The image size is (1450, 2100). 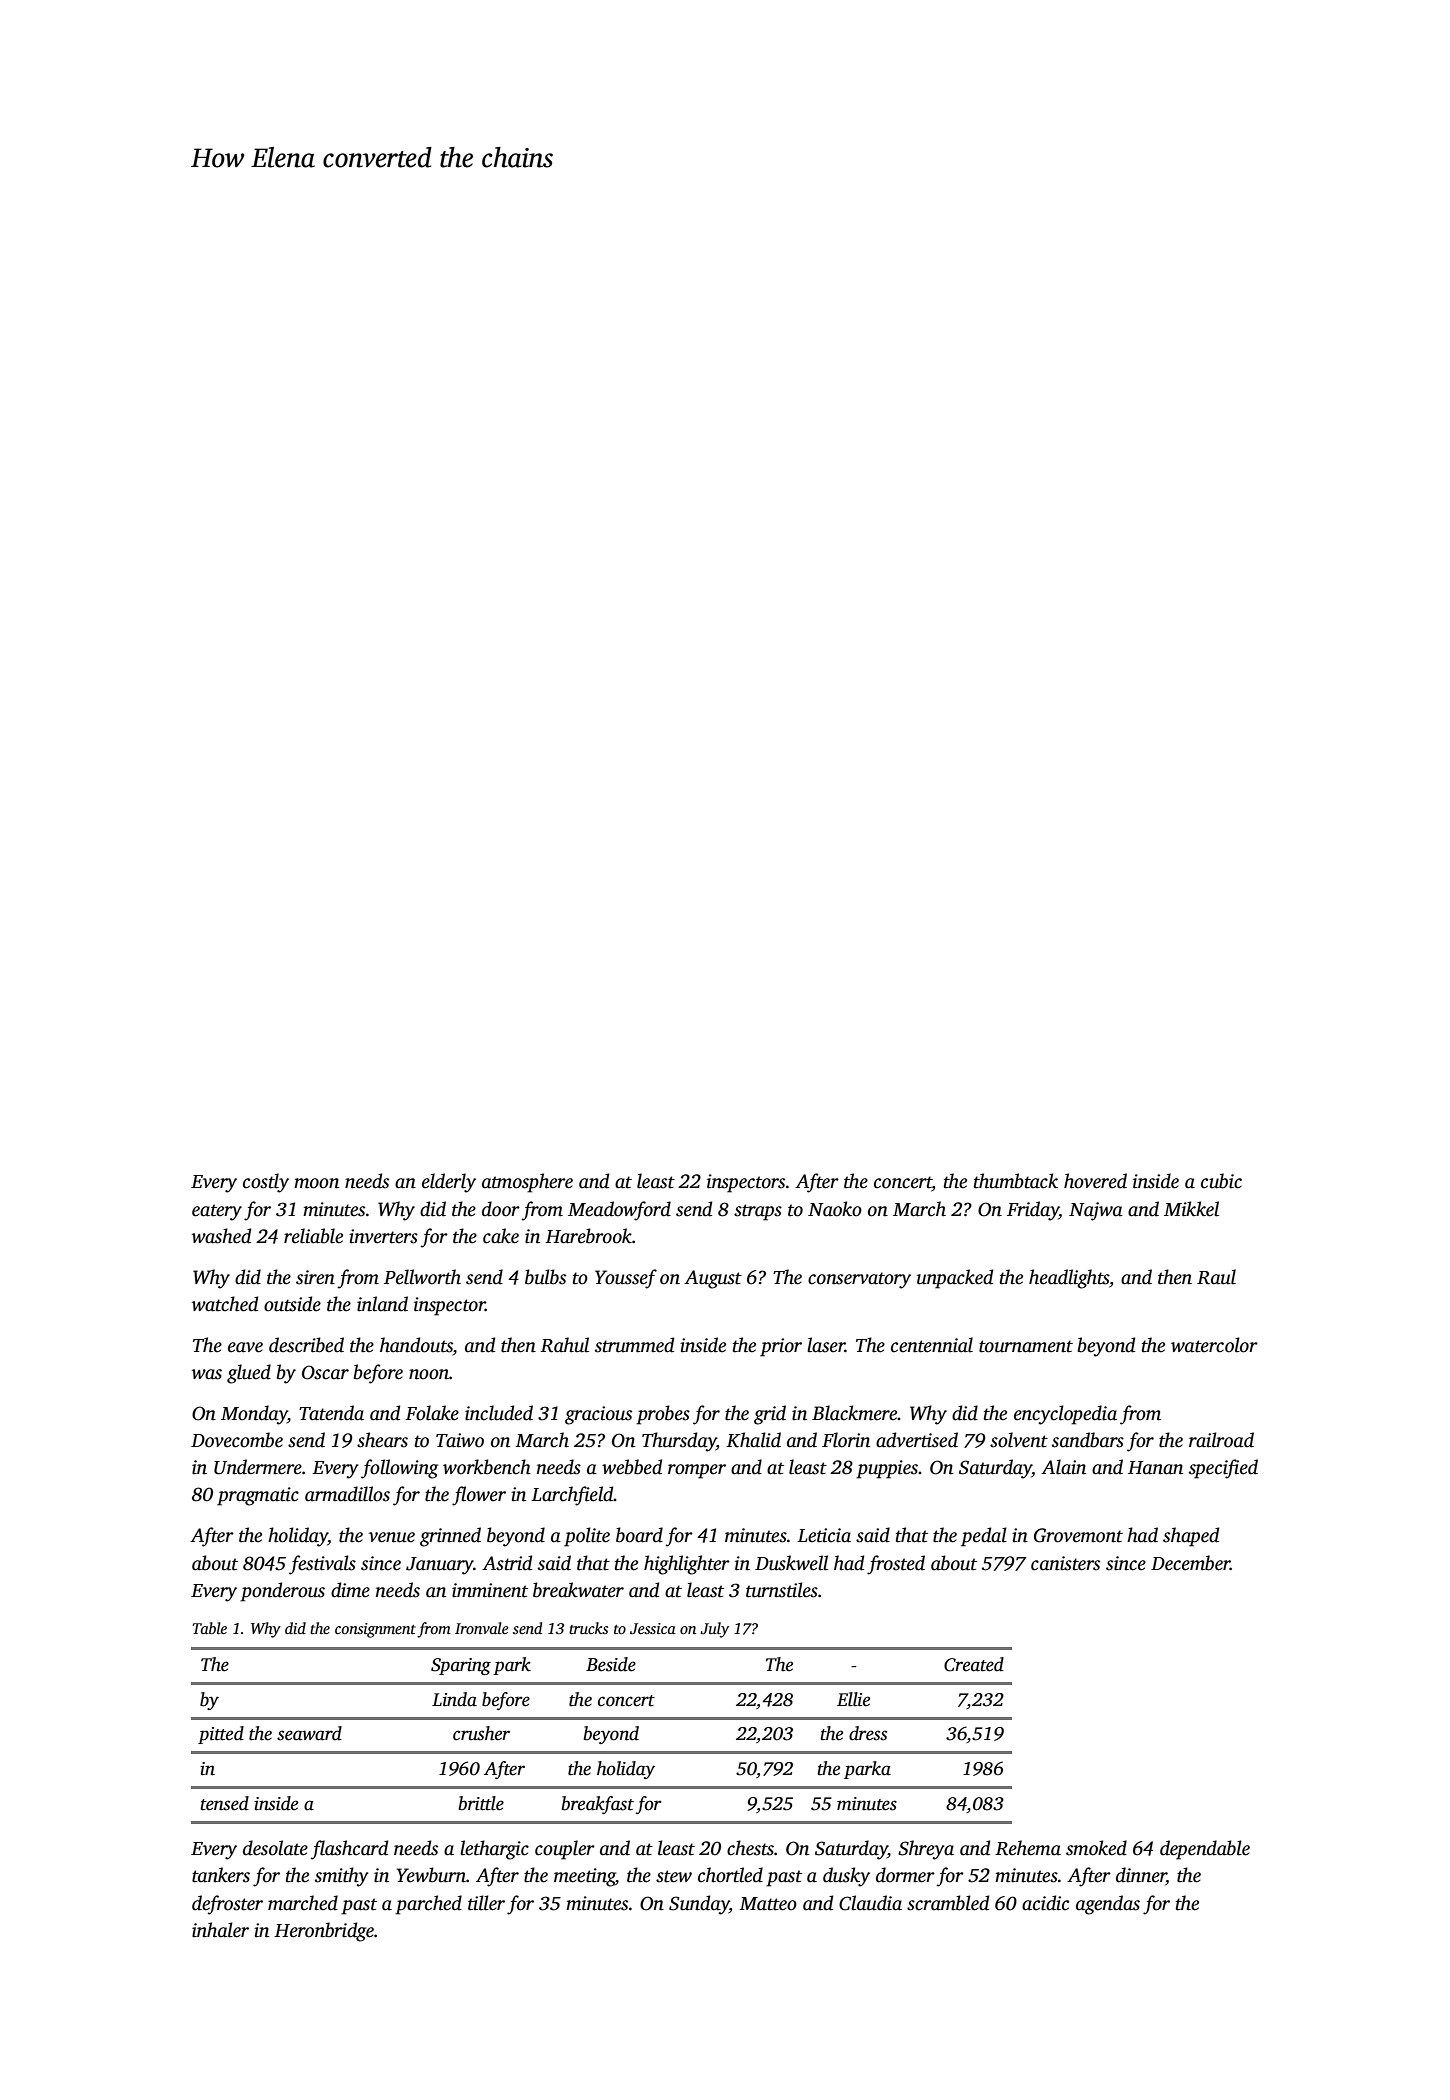 I want to click on July, so click(x=714, y=1630).
